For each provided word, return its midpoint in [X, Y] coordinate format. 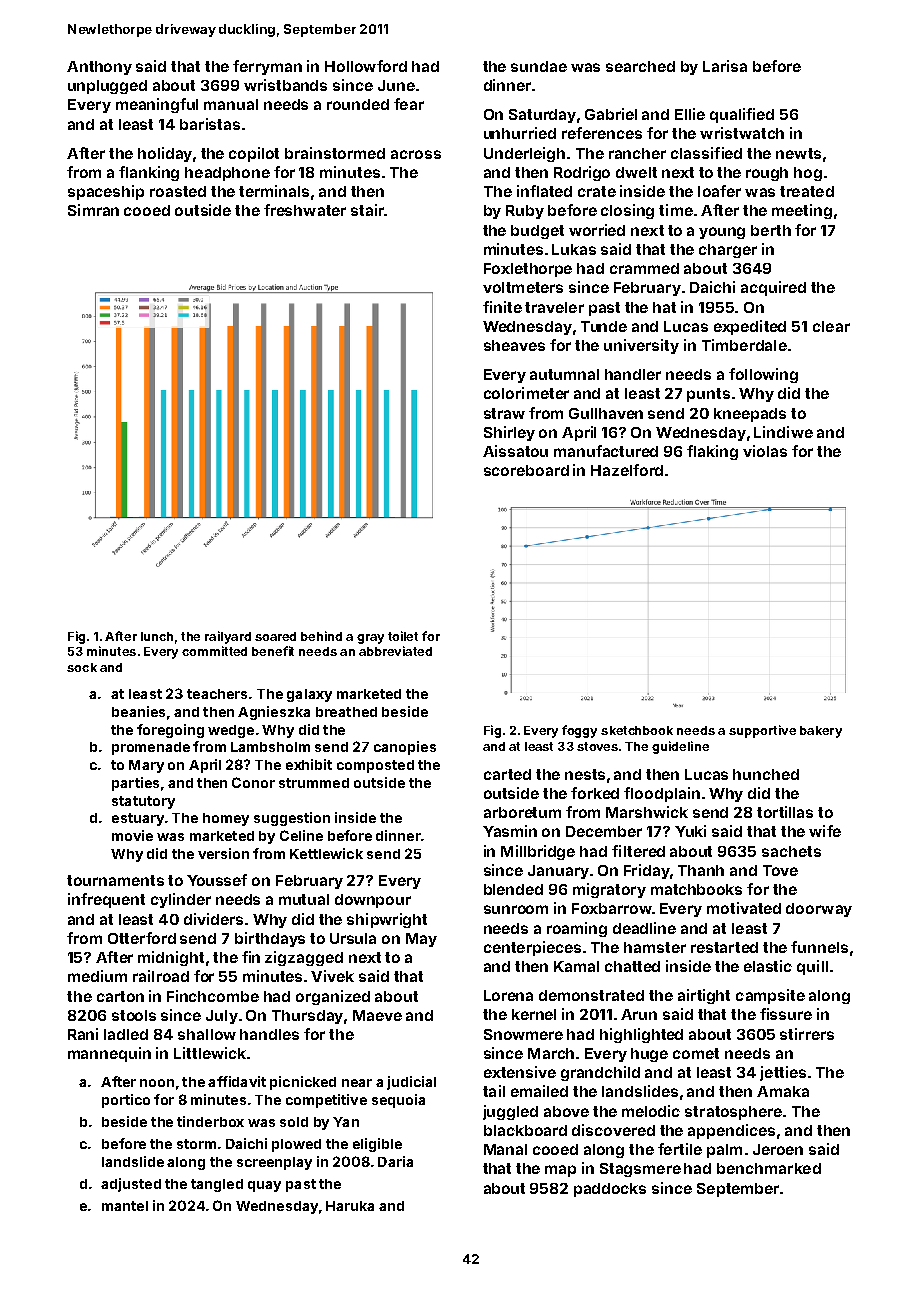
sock [82, 667]
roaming [577, 929]
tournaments [115, 880]
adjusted [131, 1185]
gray [370, 639]
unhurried [520, 133]
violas [765, 451]
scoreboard [526, 470]
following [763, 375]
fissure [786, 1014]
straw [504, 413]
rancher [637, 153]
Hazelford [627, 470]
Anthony [99, 68]
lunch [157, 636]
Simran [93, 210]
